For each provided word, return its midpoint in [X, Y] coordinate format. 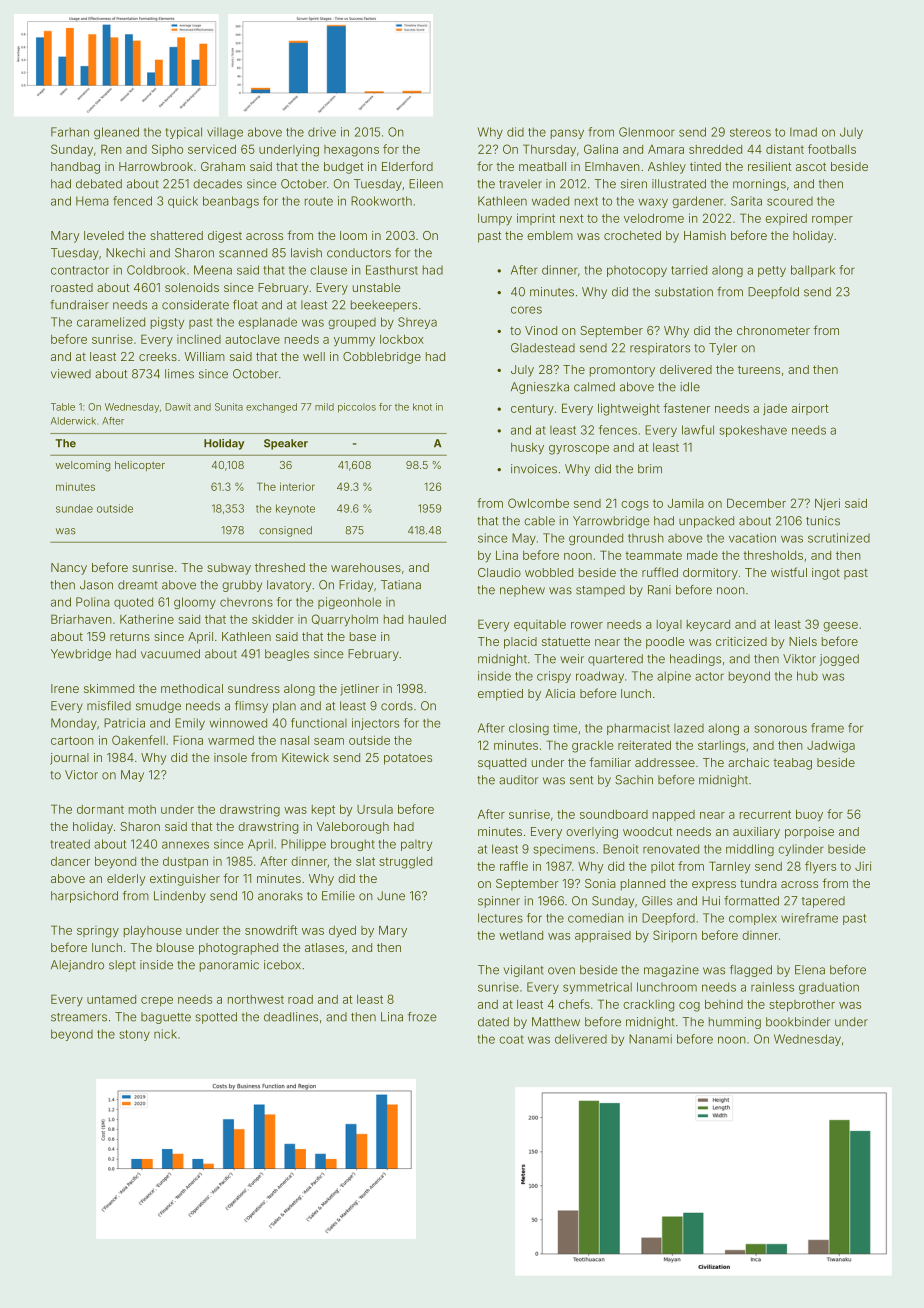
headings [695, 660]
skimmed [109, 688]
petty [772, 271]
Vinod [541, 330]
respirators [660, 349]
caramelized [111, 322]
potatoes [408, 759]
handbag [75, 168]
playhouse [153, 932]
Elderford [407, 166]
